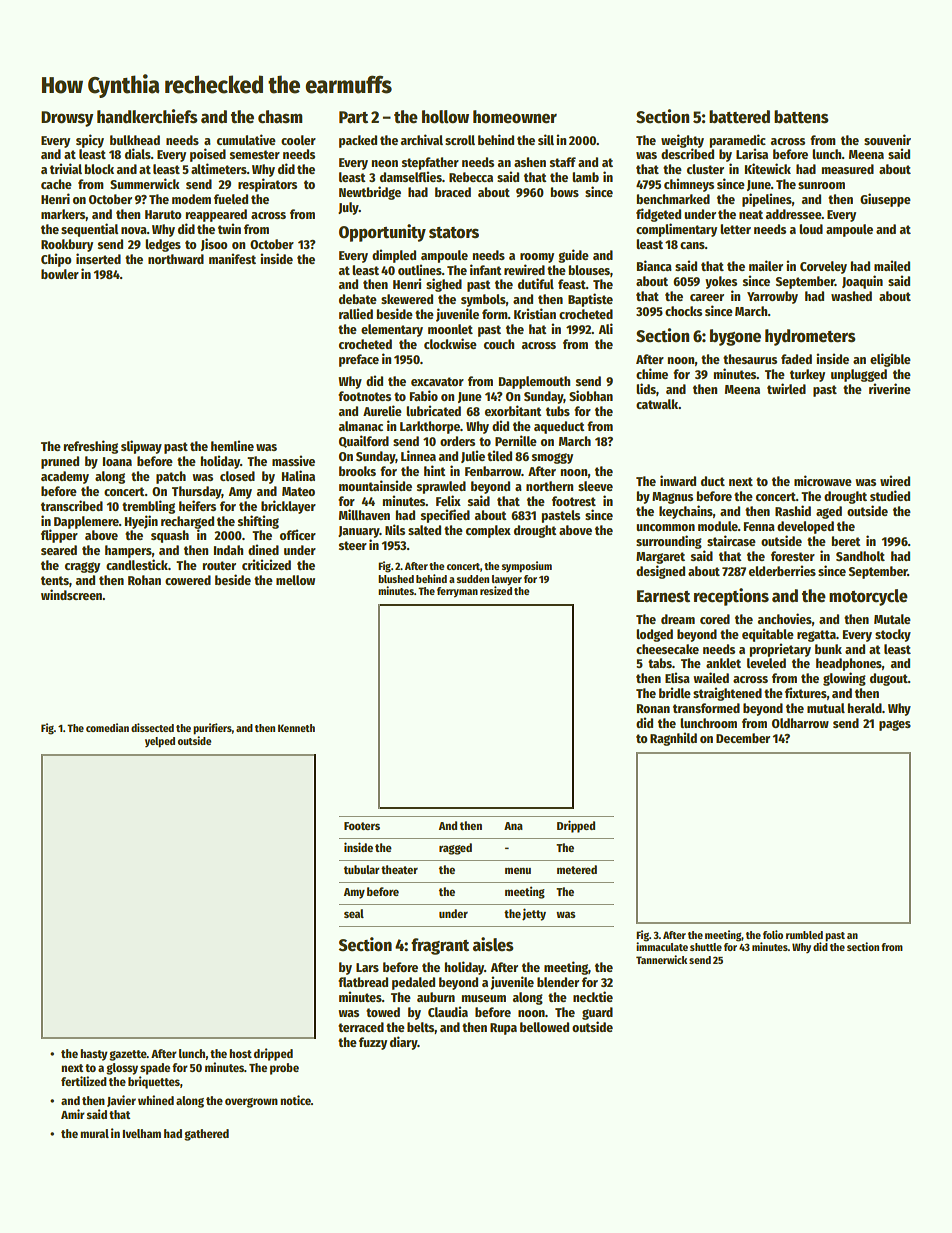 Image resolution: width=952 pixels, height=1233 pixels. I want to click on rumbled, so click(804, 935).
